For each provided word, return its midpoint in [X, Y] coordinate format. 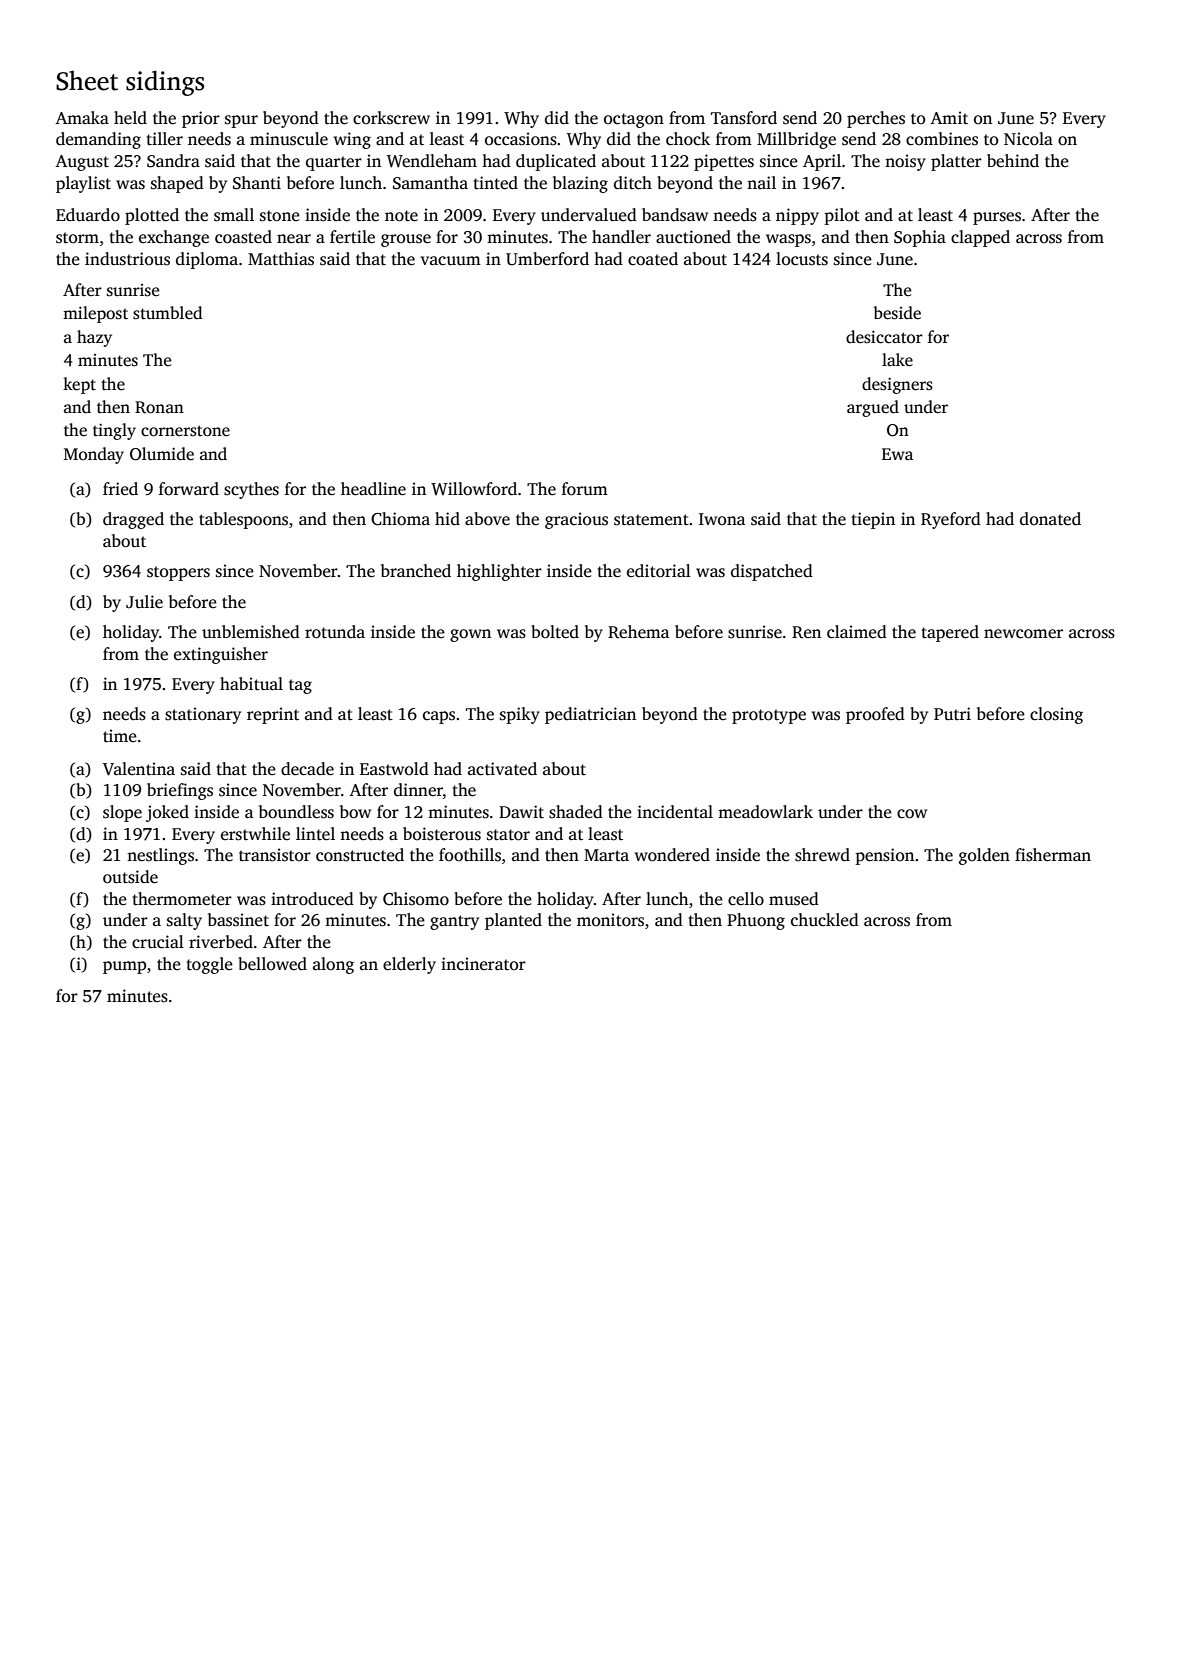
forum [585, 489]
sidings [165, 83]
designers [897, 385]
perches [876, 119]
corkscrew [391, 118]
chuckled [825, 920]
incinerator [483, 964]
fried [120, 489]
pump [124, 967]
